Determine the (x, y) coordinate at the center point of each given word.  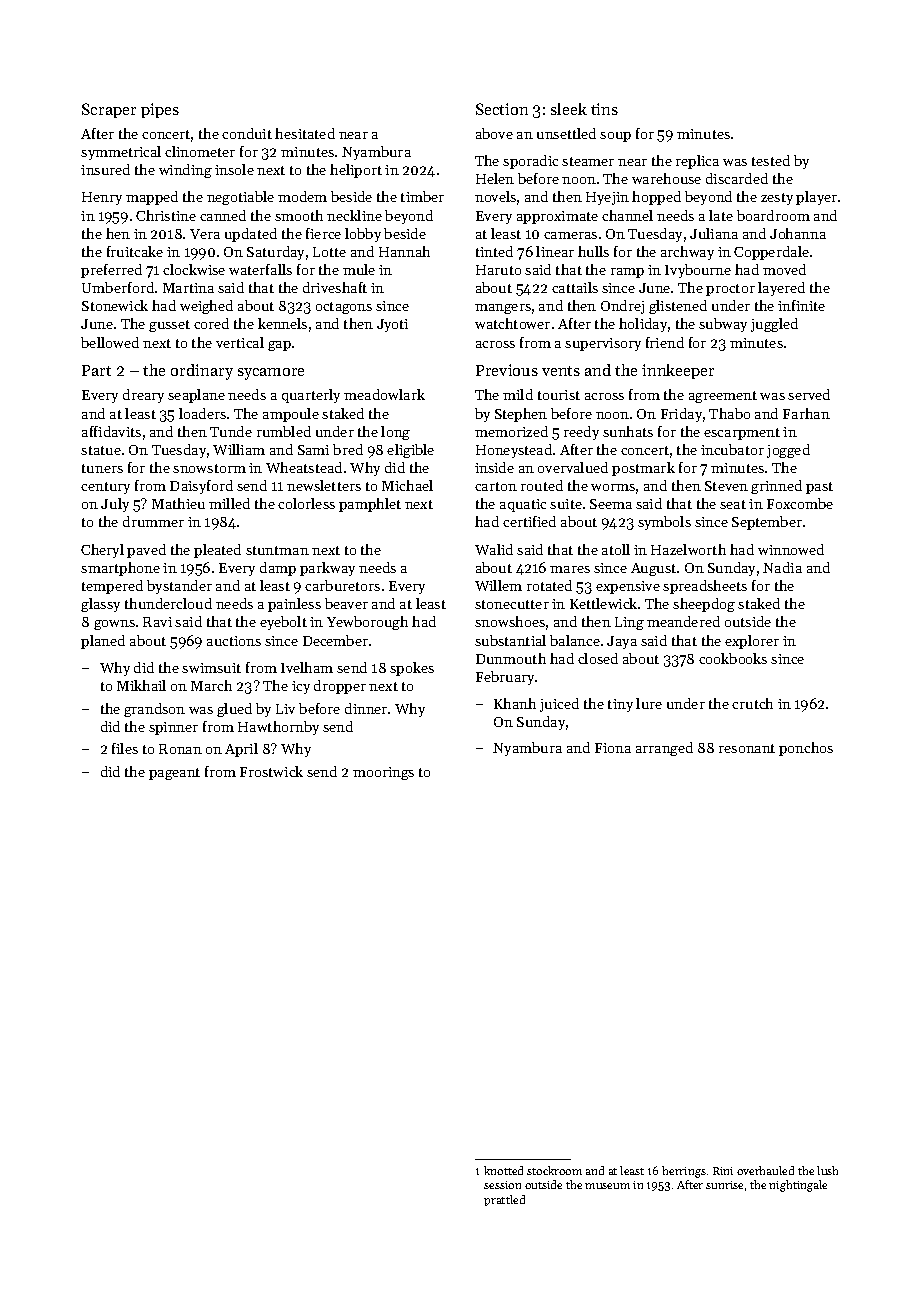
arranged (664, 749)
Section (502, 109)
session (502, 1185)
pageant (174, 774)
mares (570, 569)
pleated (217, 551)
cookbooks (733, 658)
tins (604, 109)
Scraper (109, 110)
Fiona (613, 748)
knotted (503, 1170)
